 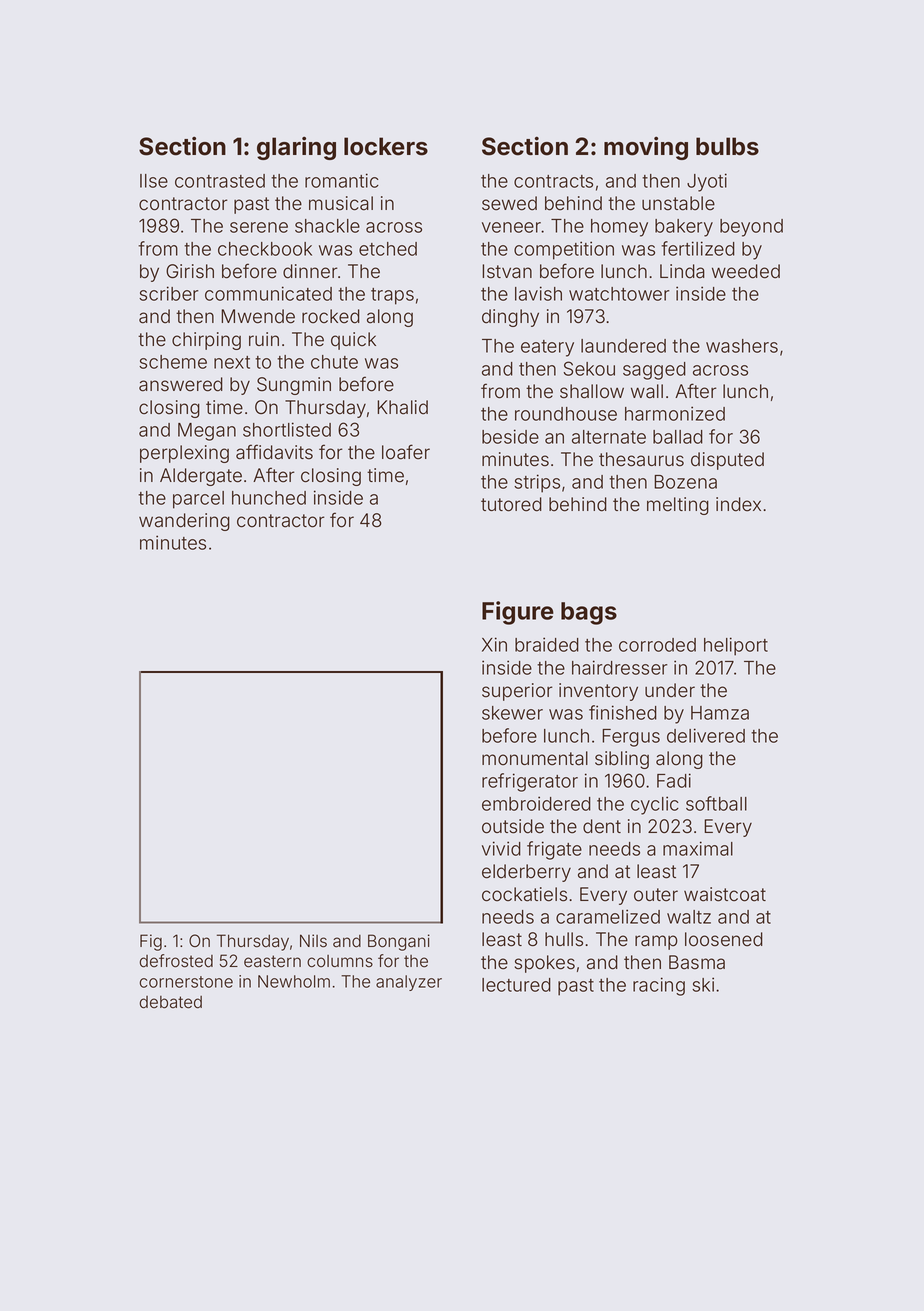 What do you see at coordinates (516, 985) in the page?
I see `lectured` at bounding box center [516, 985].
